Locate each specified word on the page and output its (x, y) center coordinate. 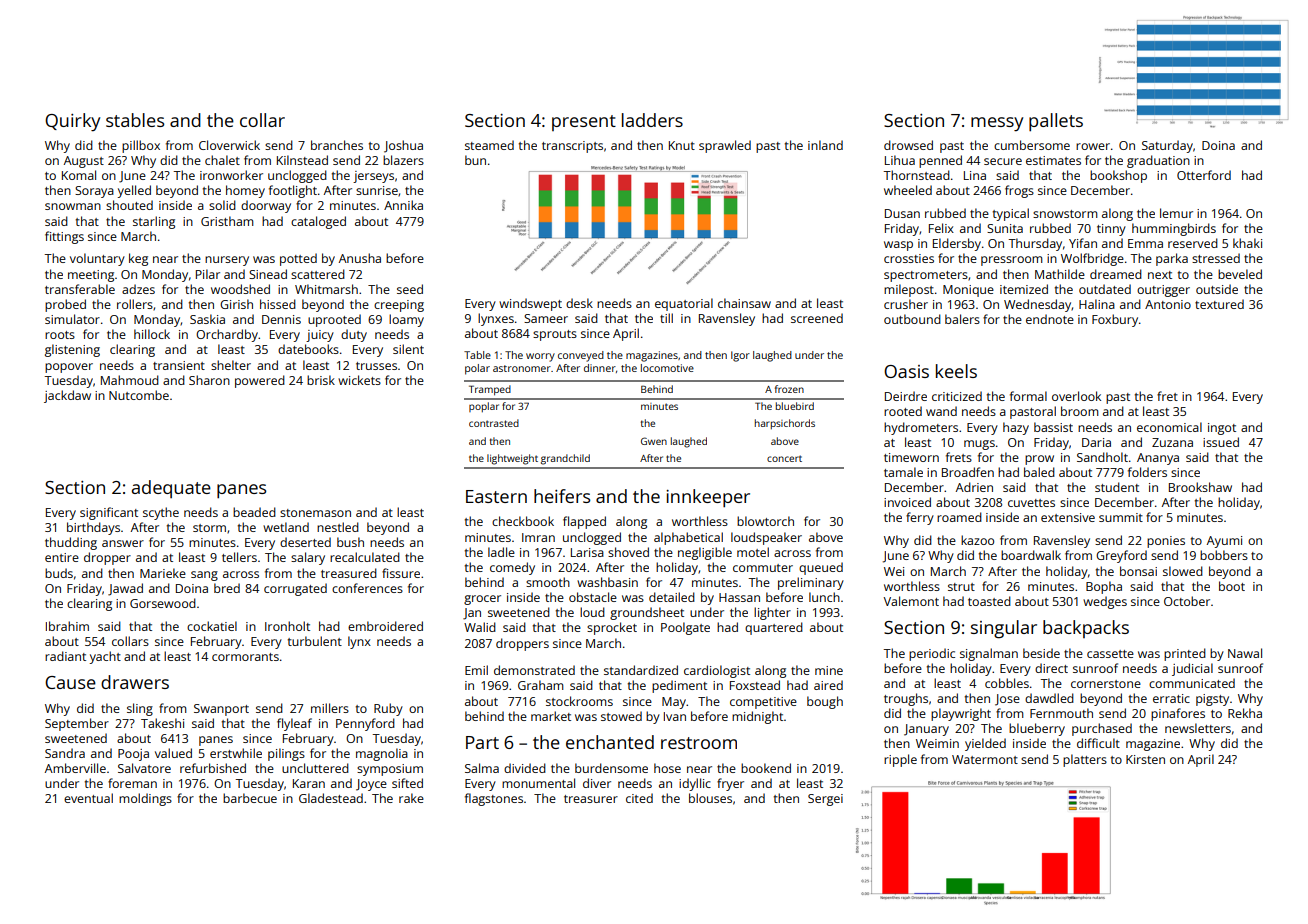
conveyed (581, 356)
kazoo (977, 540)
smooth (548, 582)
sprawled (725, 146)
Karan (309, 783)
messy (997, 124)
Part (482, 742)
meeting (91, 276)
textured (1219, 304)
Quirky (72, 122)
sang (204, 576)
